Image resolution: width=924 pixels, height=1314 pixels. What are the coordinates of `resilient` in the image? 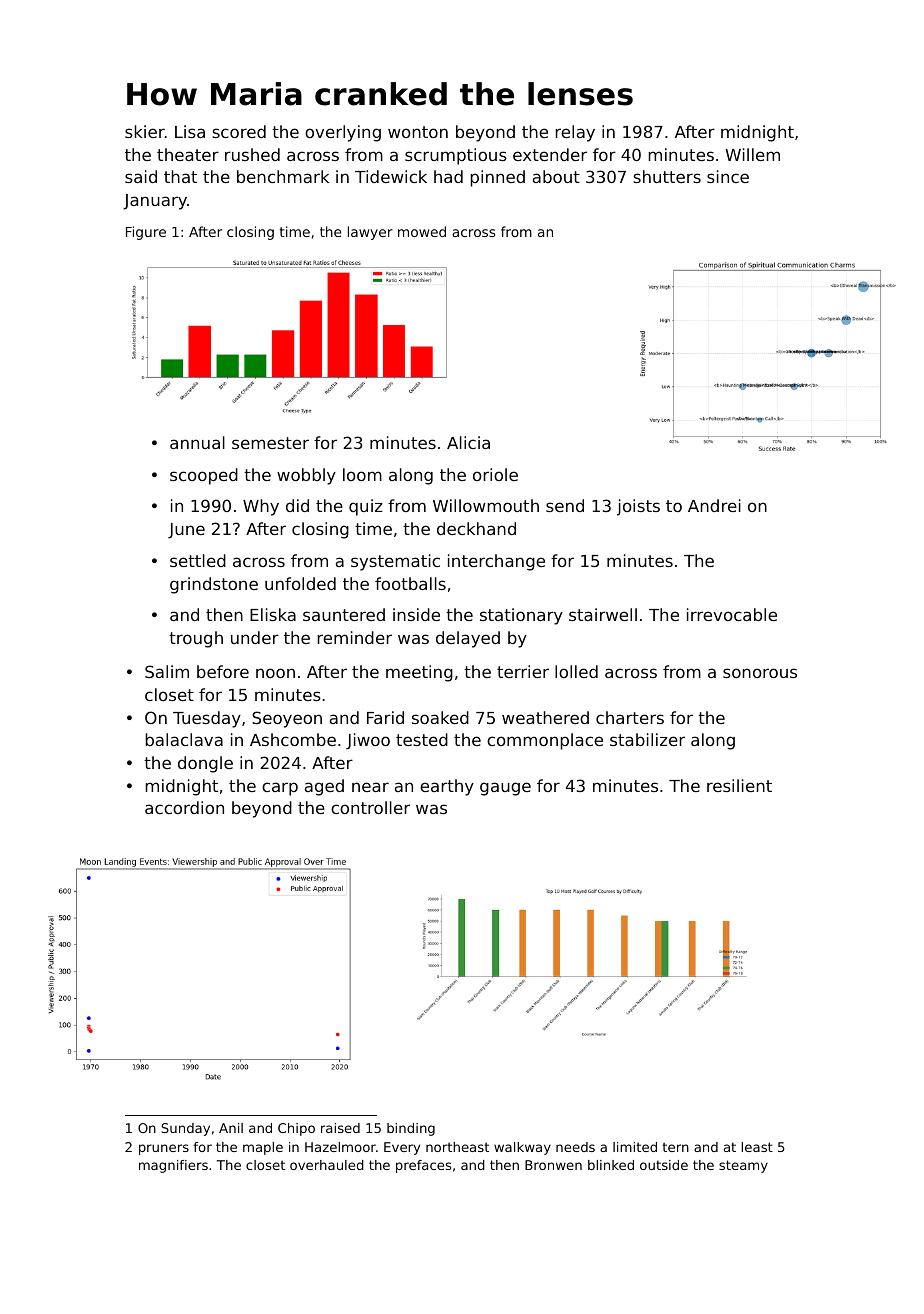 It's located at (739, 785).
